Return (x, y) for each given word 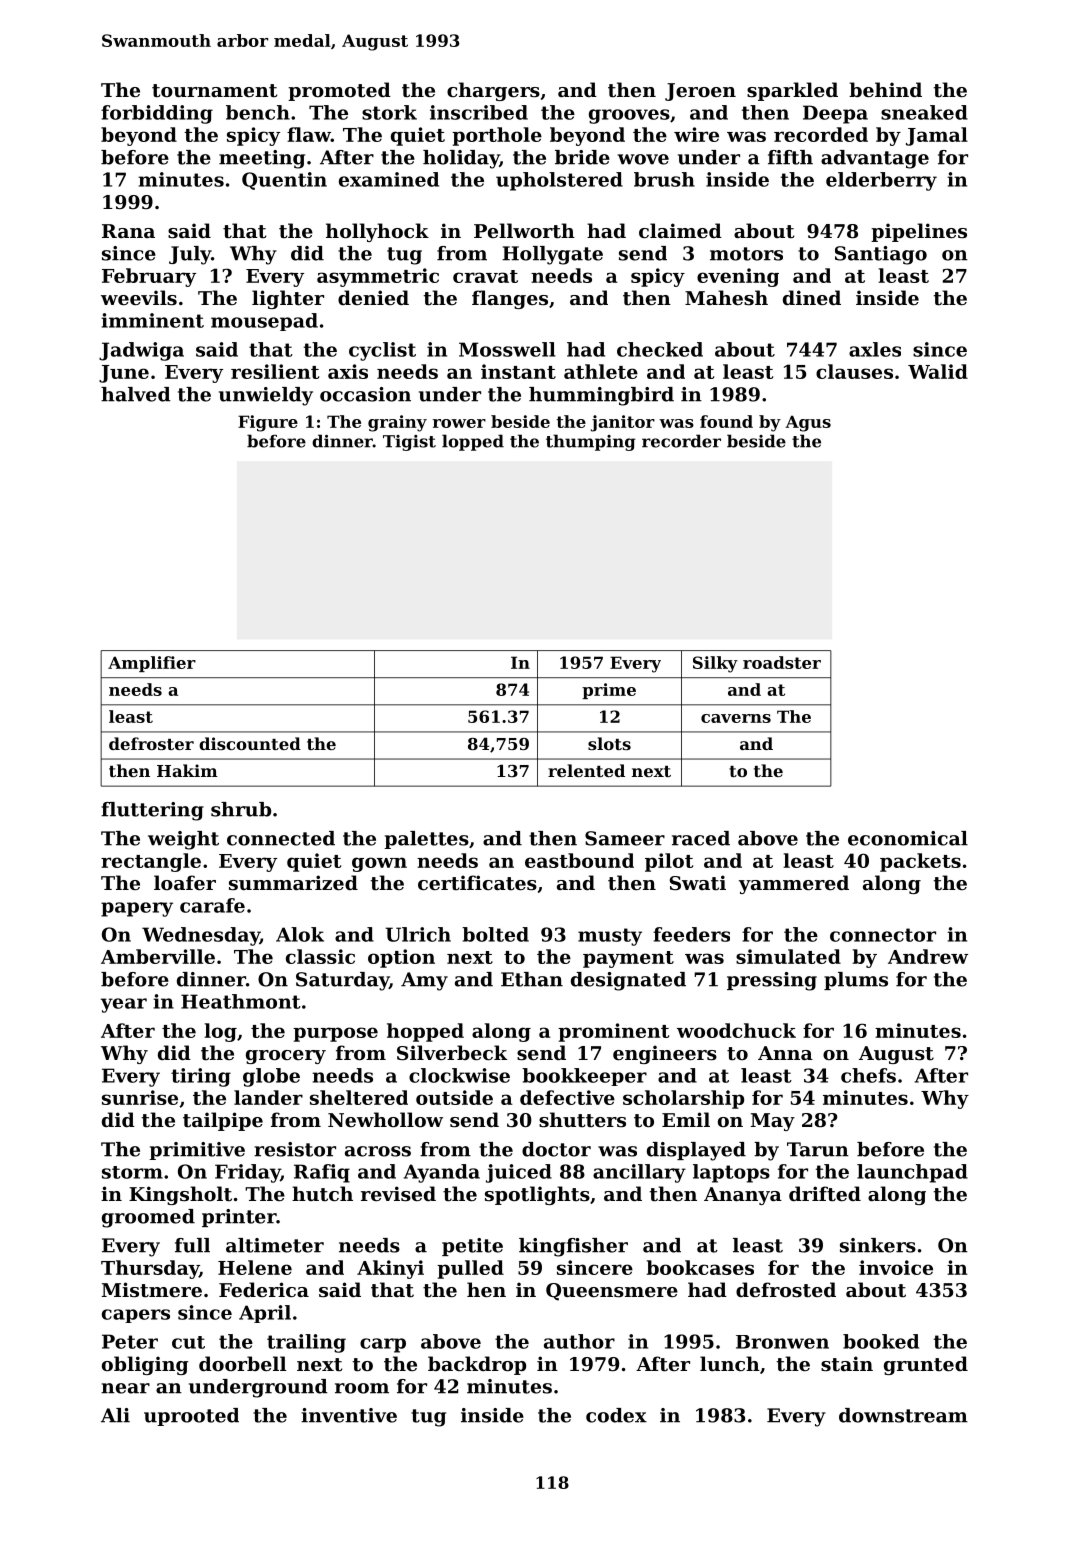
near (125, 1388)
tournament (214, 90)
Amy (424, 981)
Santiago (881, 255)
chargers (493, 91)
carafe (212, 905)
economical (908, 838)
